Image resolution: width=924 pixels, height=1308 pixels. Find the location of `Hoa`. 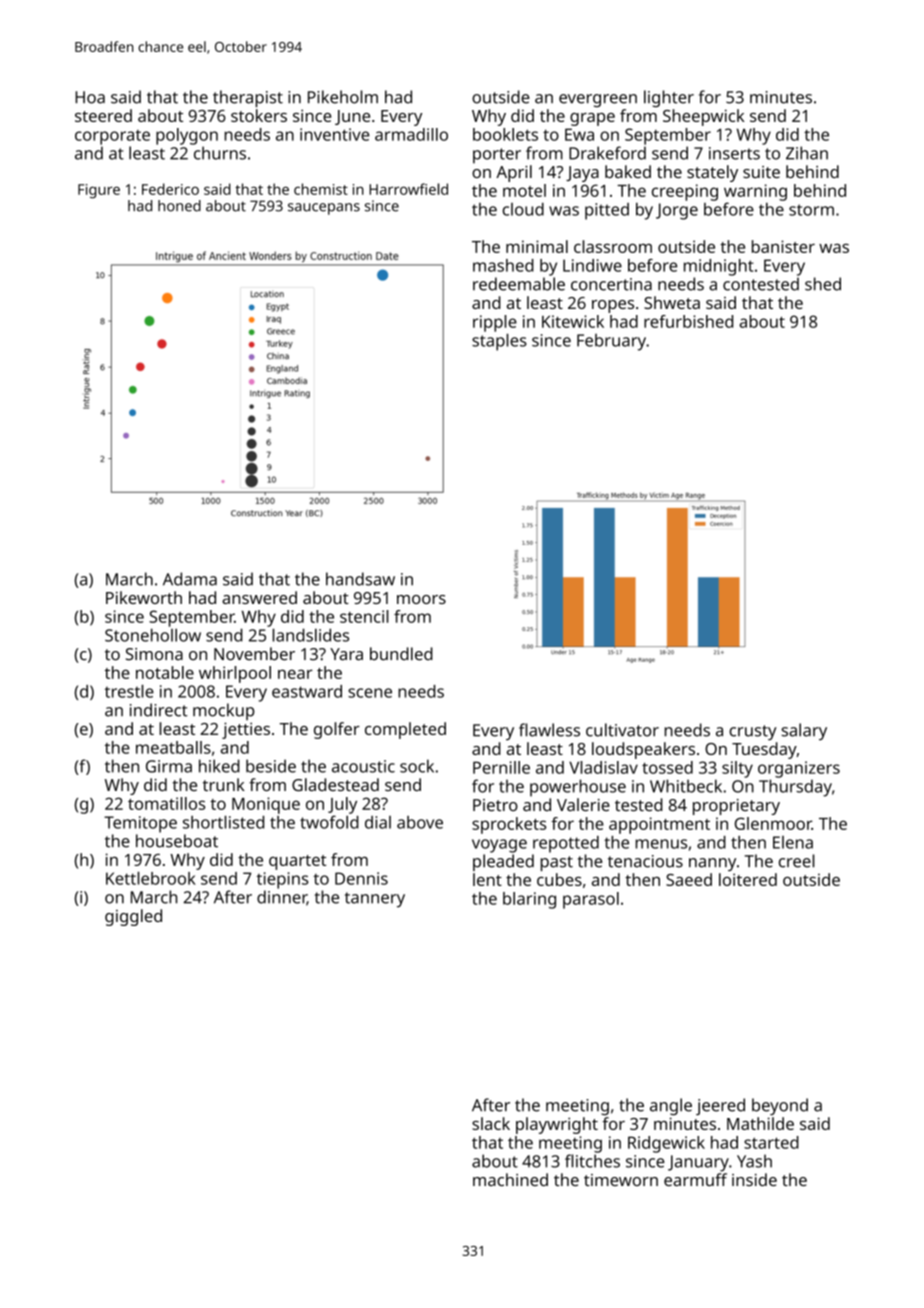

Hoa is located at coordinates (90, 97).
